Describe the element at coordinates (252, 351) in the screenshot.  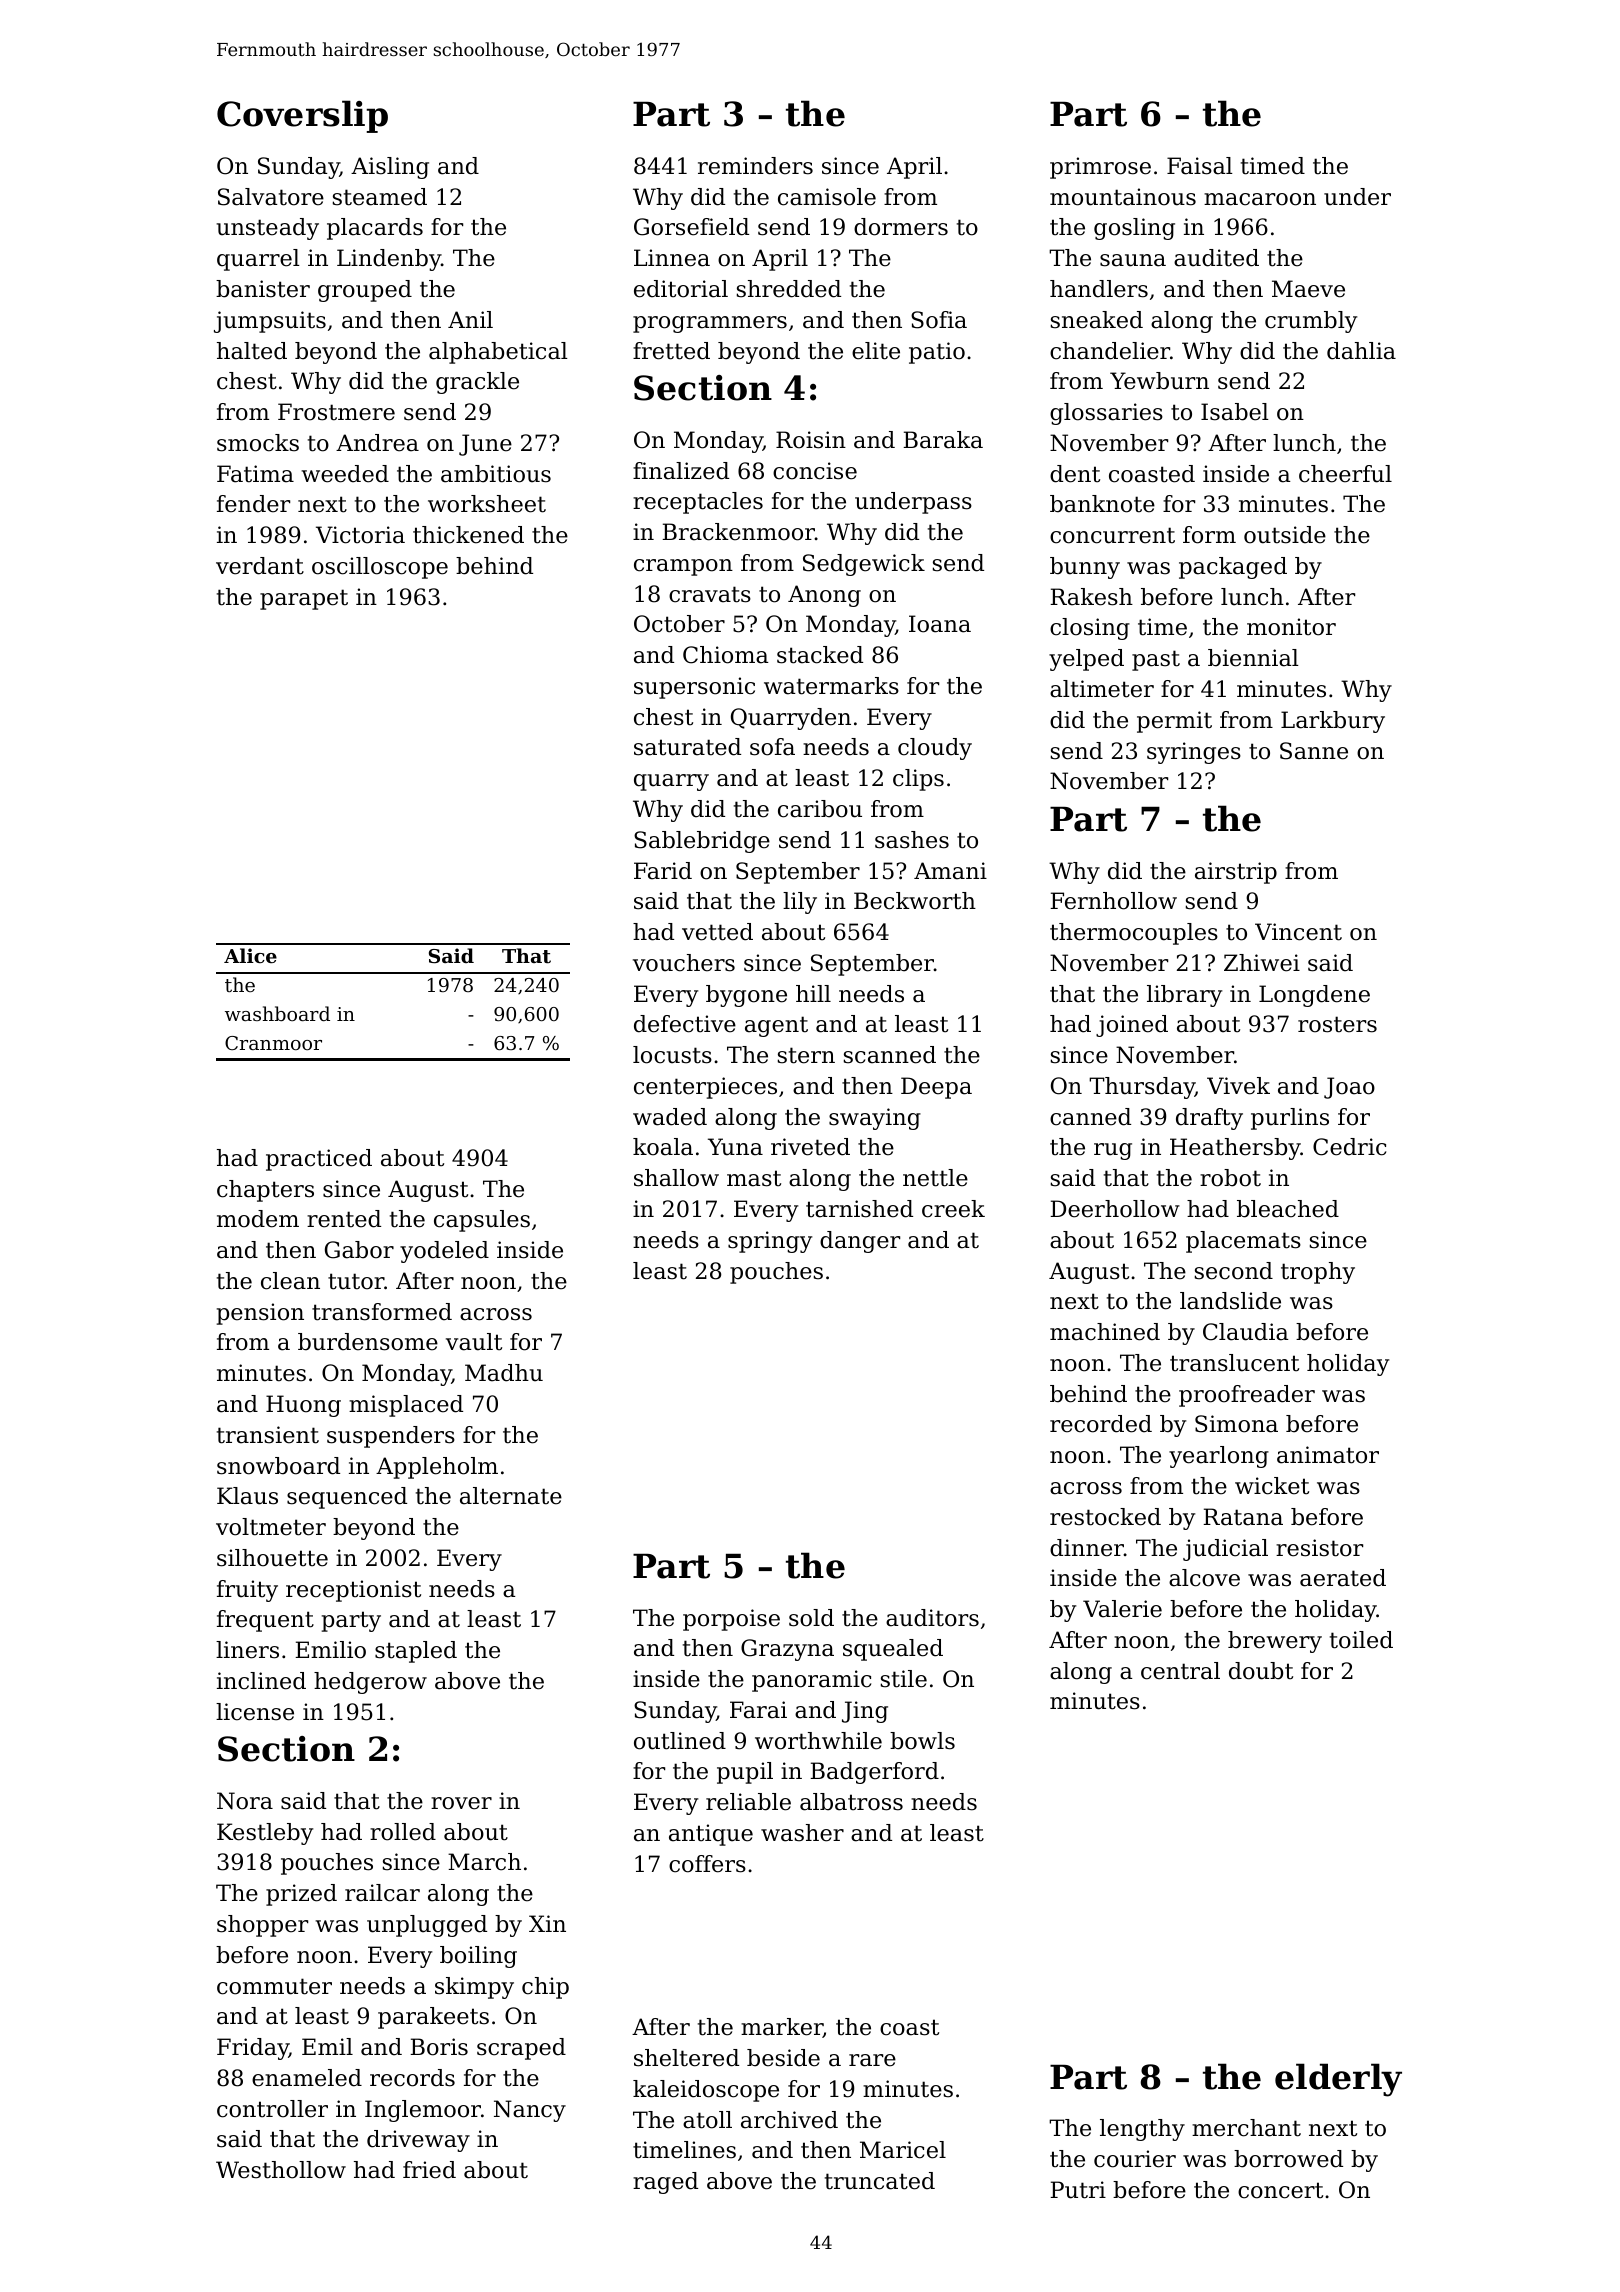
I see `halted` at that location.
